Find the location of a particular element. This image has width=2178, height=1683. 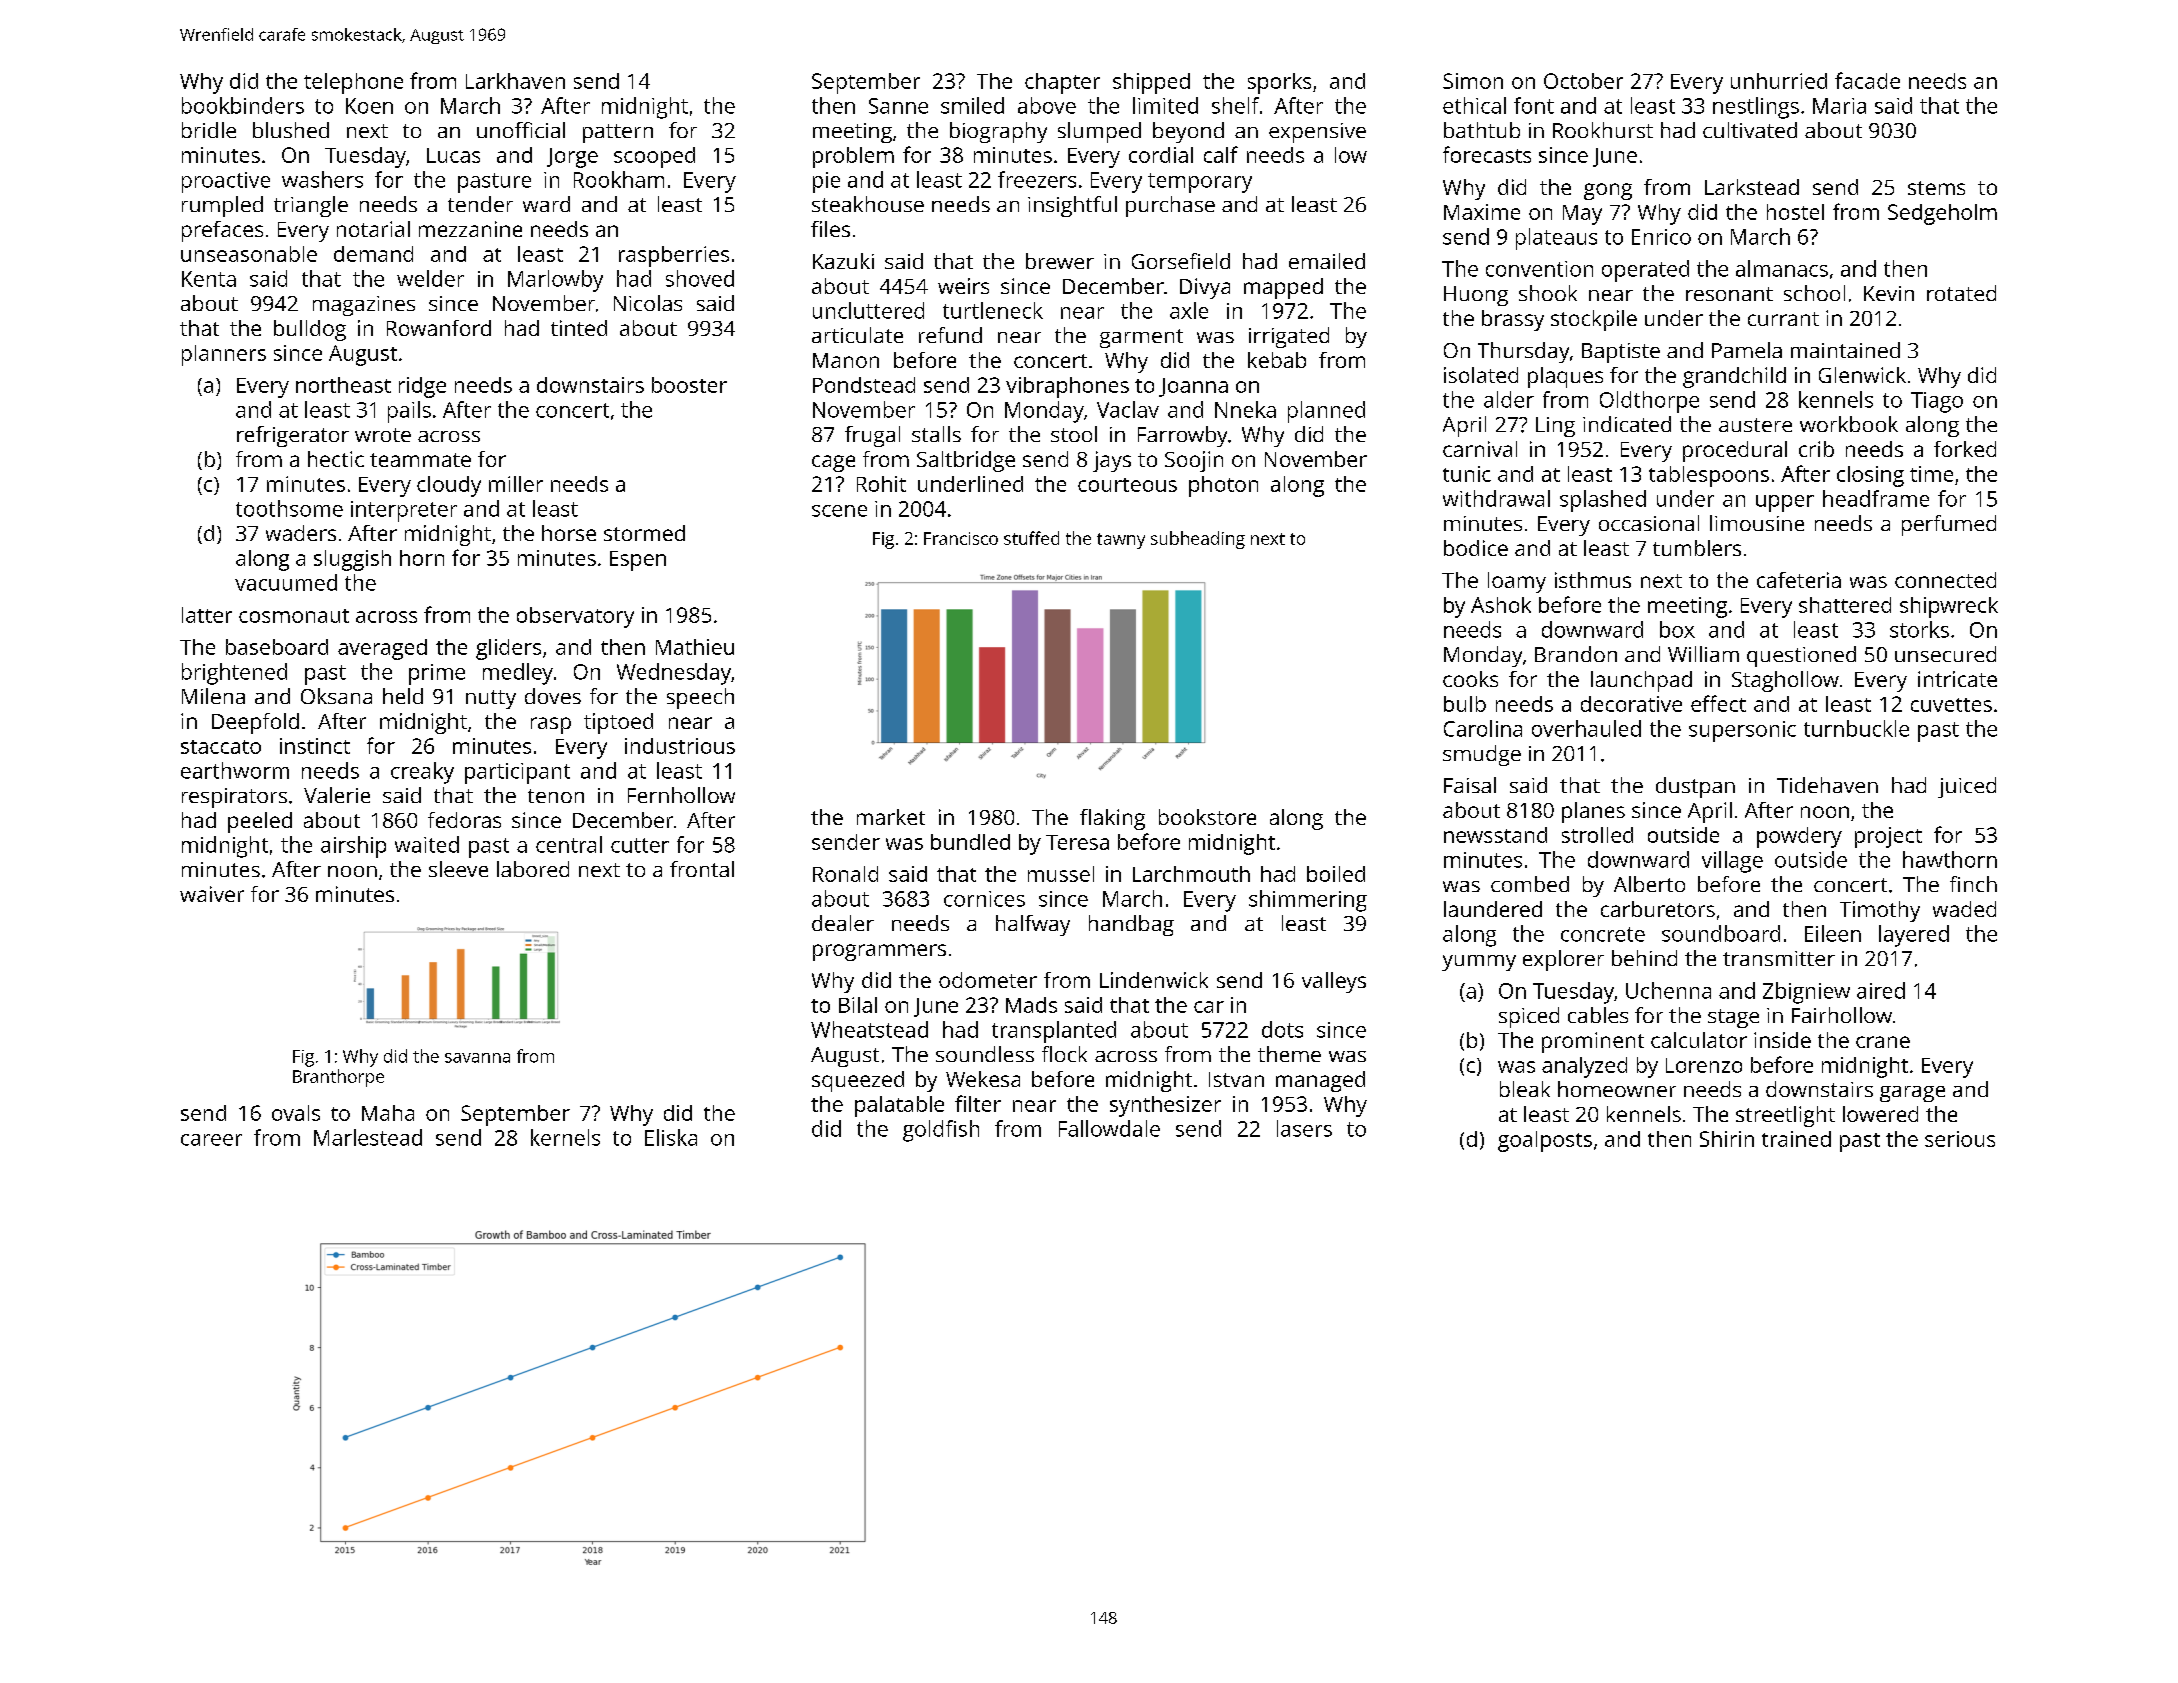

market is located at coordinates (891, 817).
